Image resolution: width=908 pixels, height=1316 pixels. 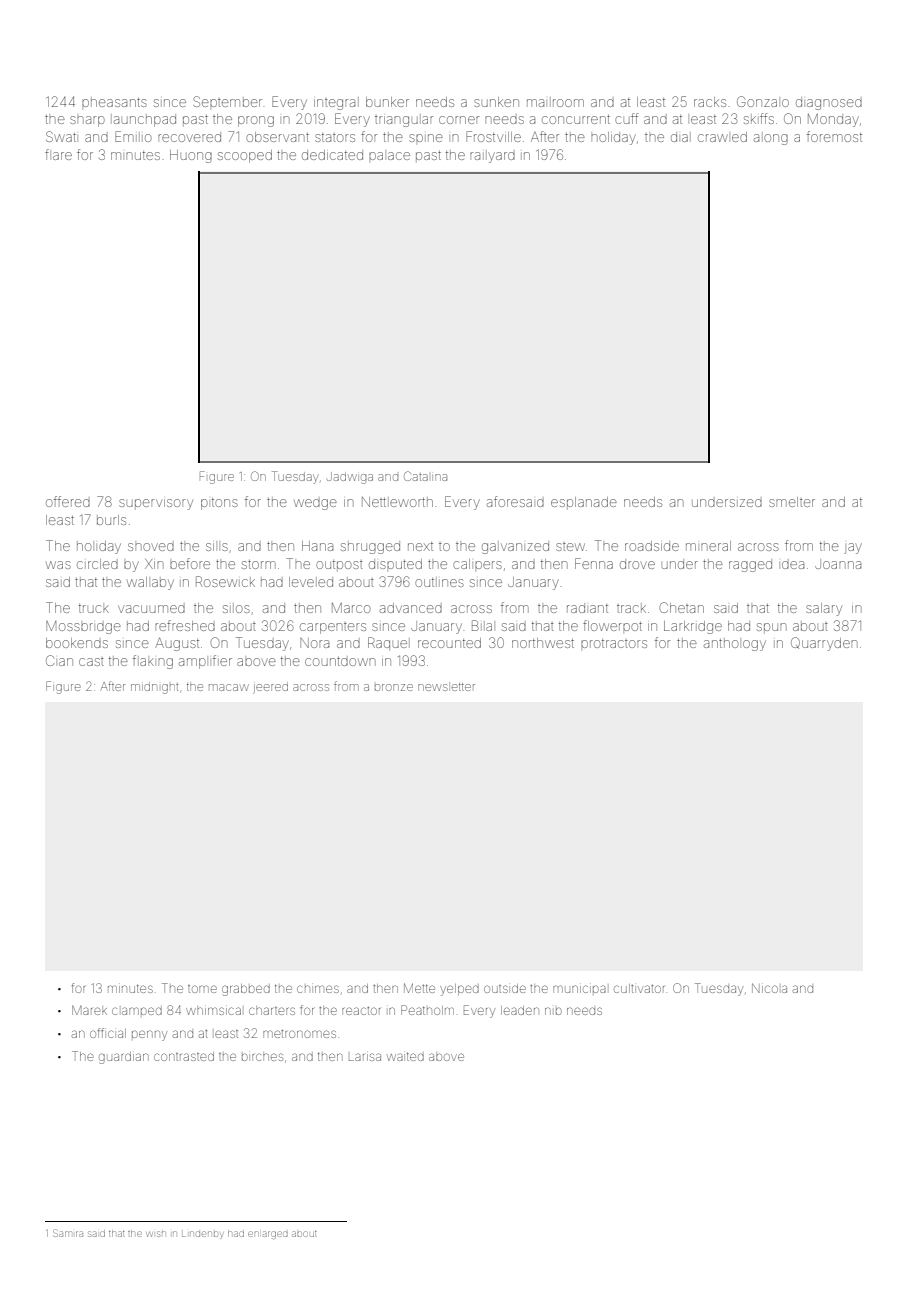 What do you see at coordinates (553, 1011) in the document?
I see `nib` at bounding box center [553, 1011].
